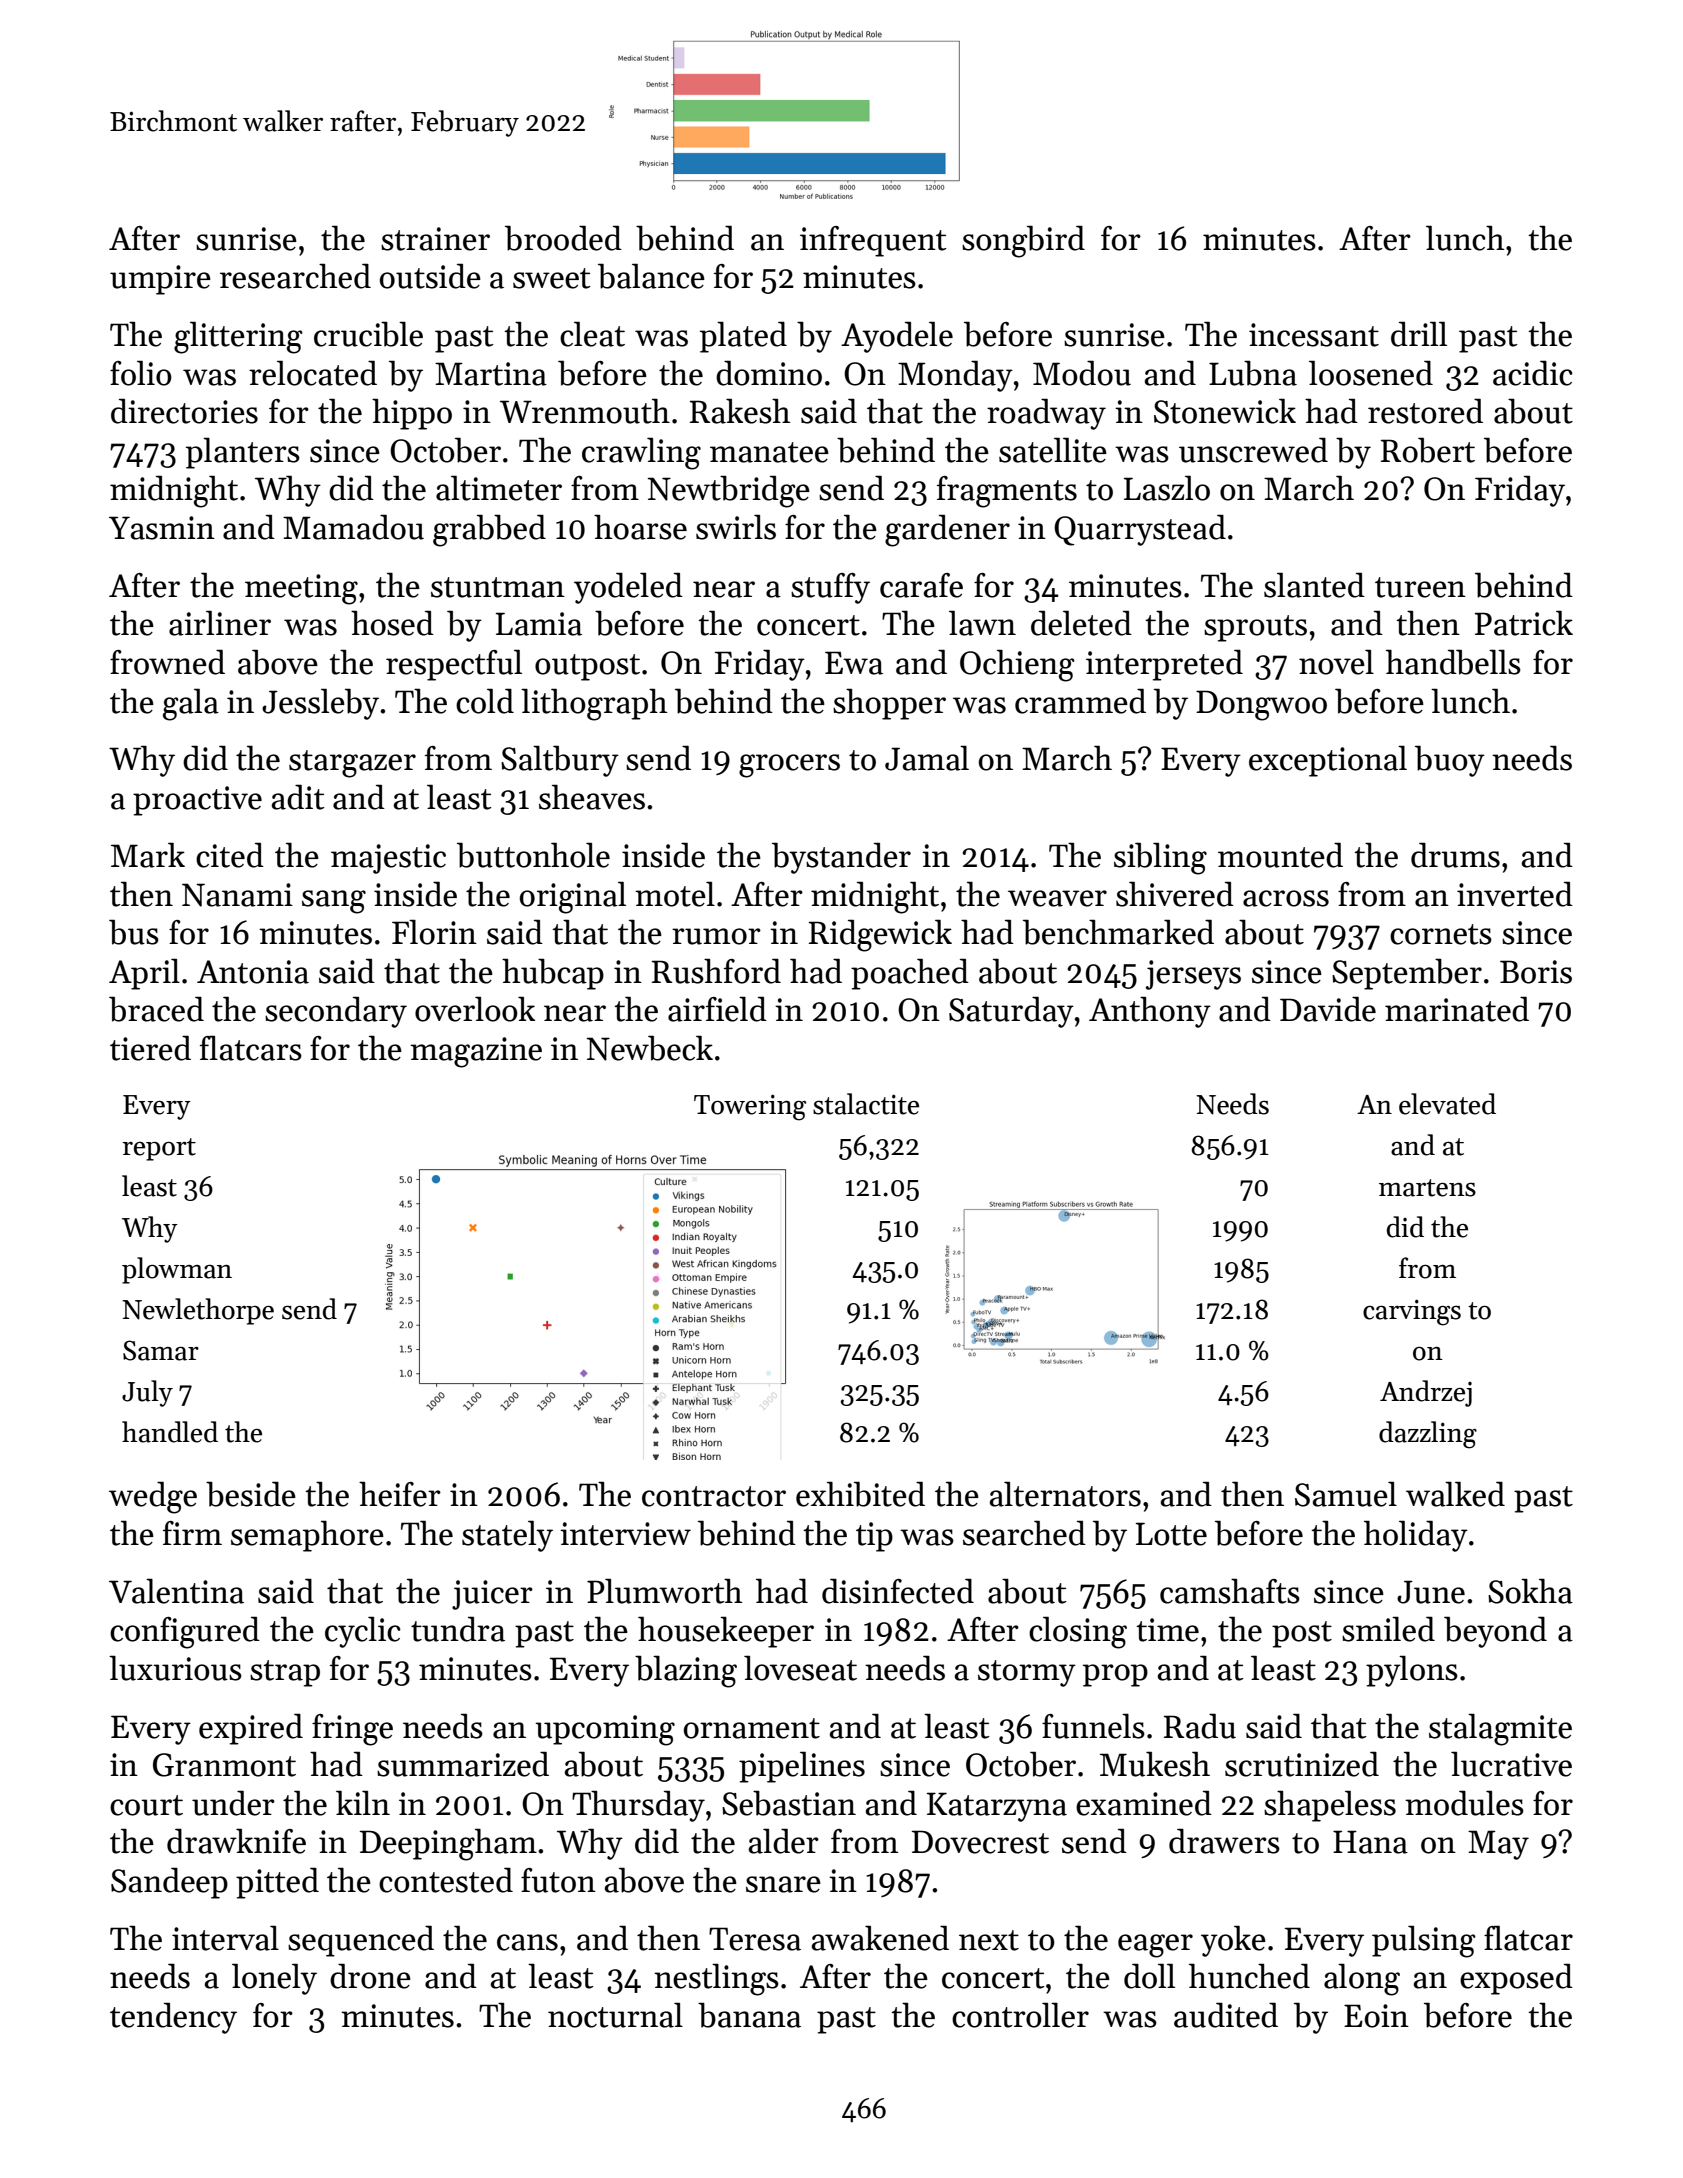  Describe the element at coordinates (1420, 587) in the page. I see `tureen` at that location.
